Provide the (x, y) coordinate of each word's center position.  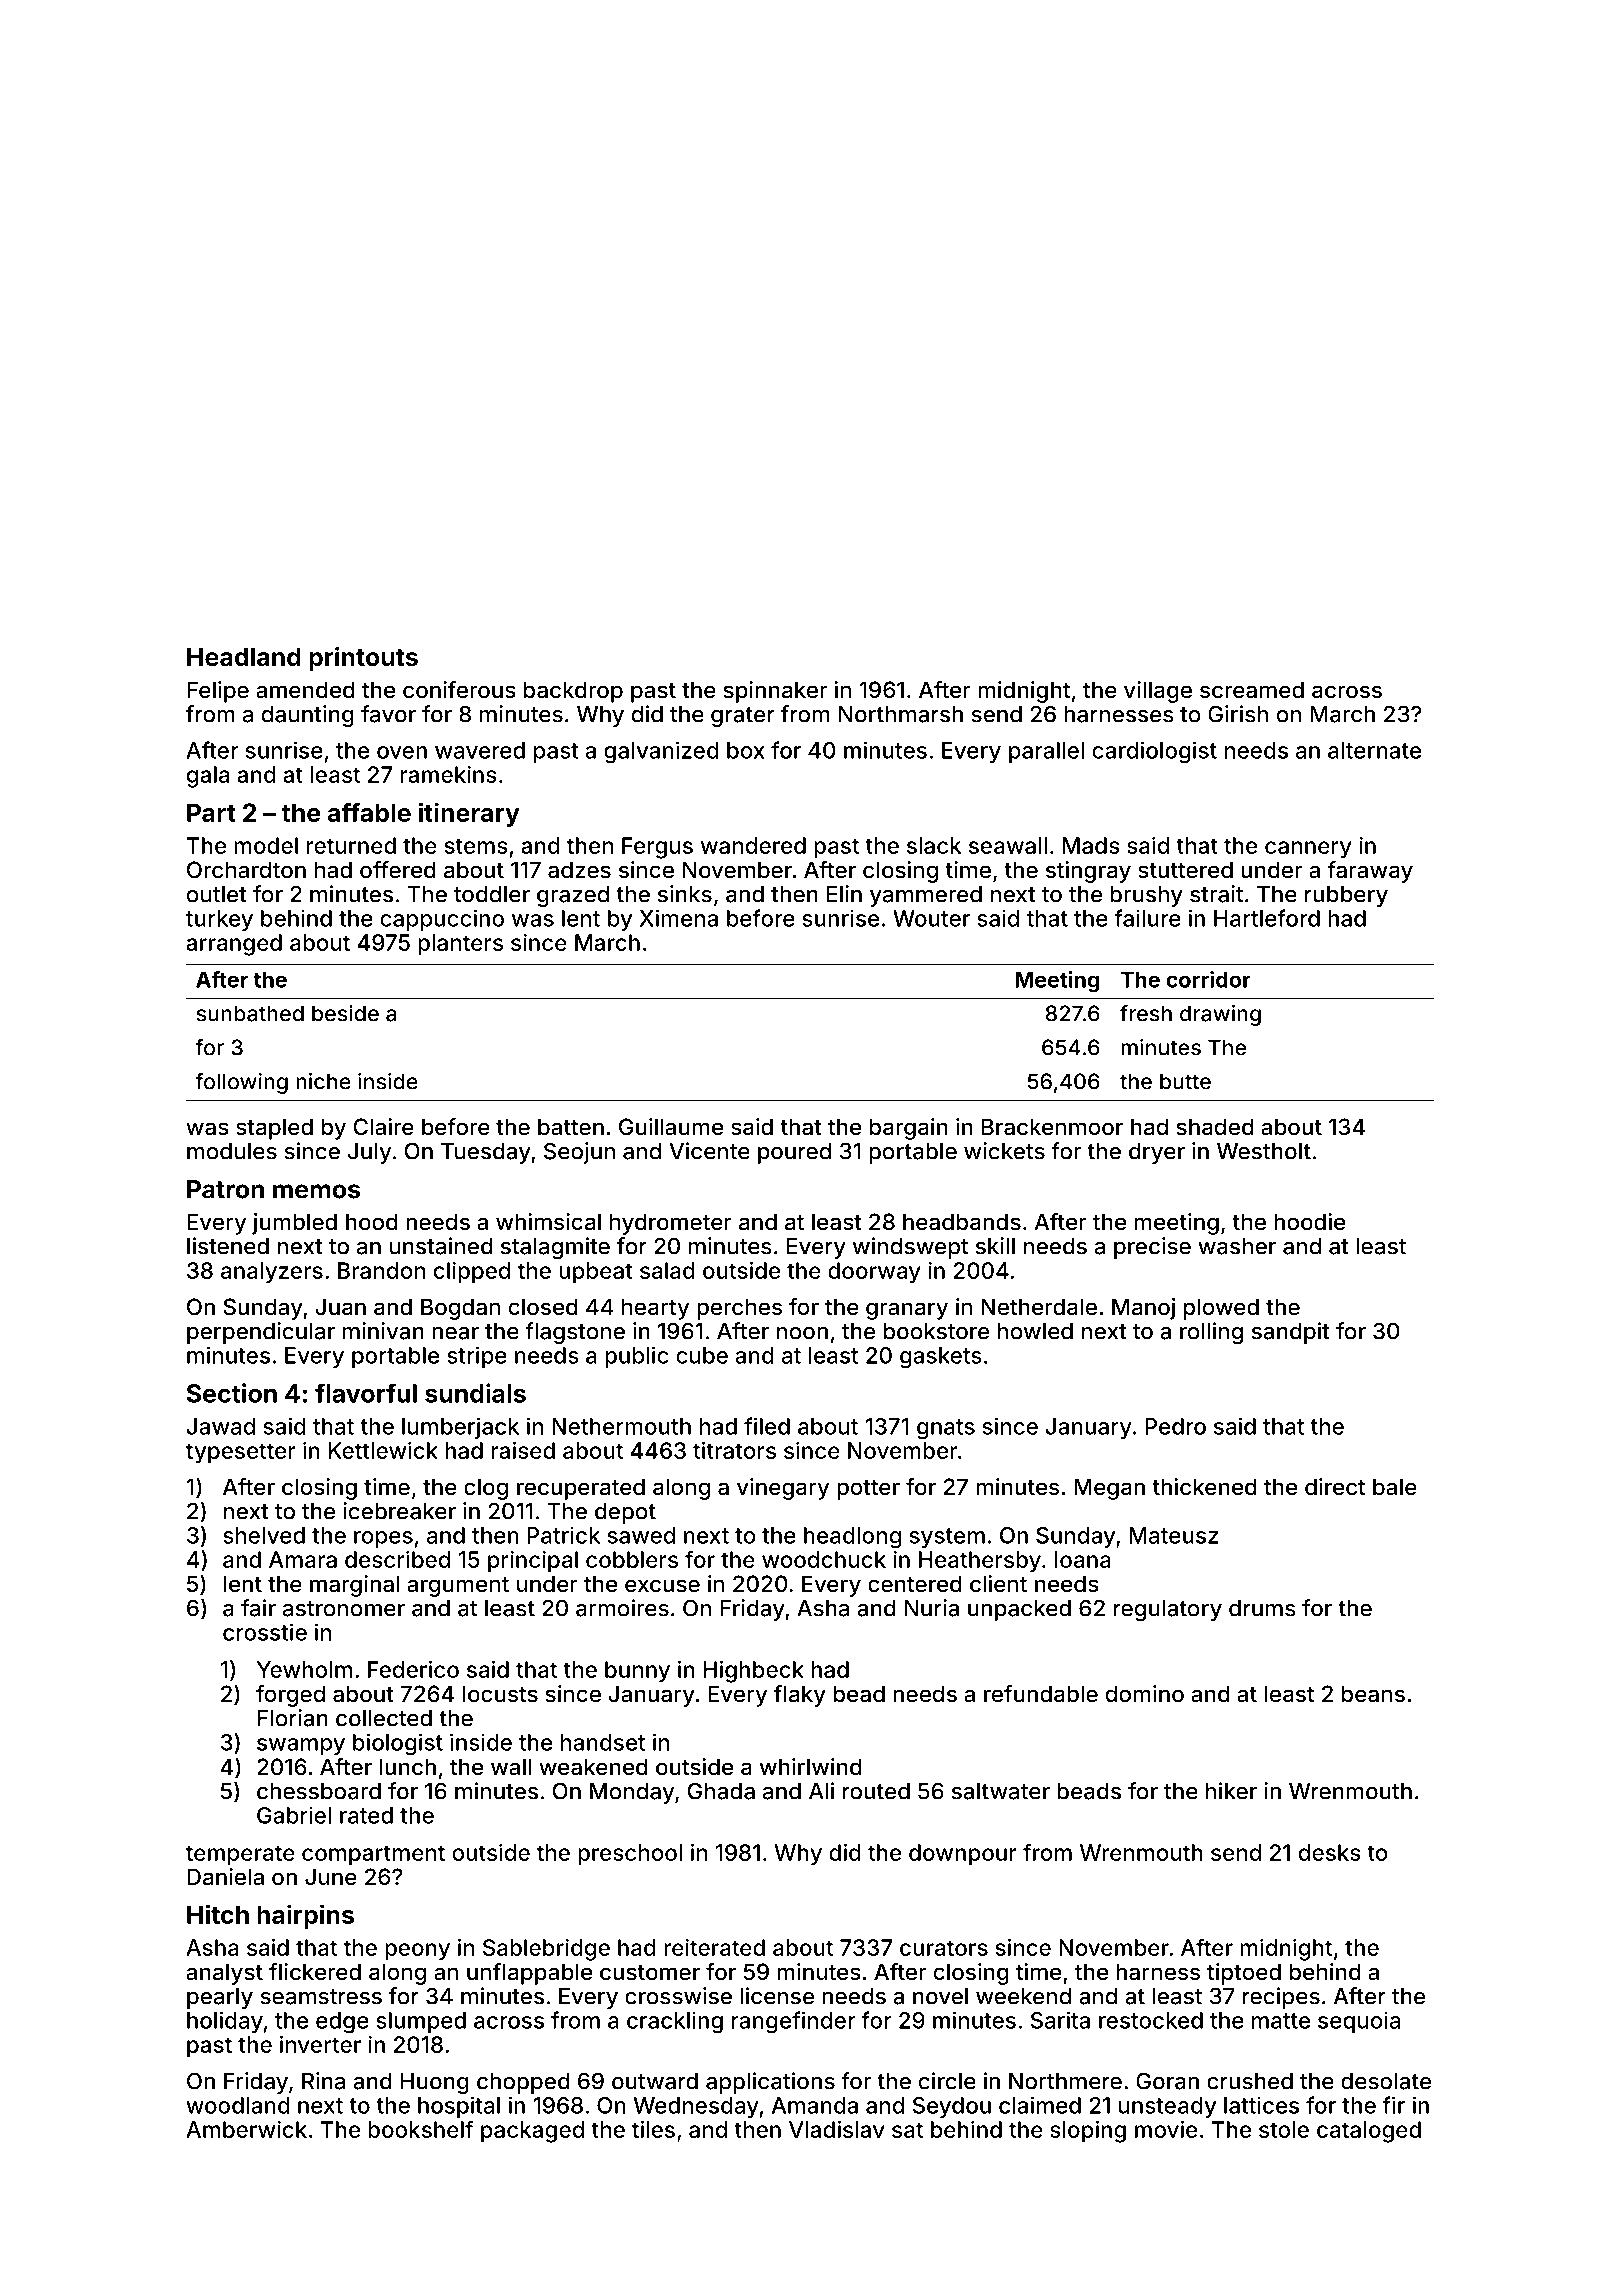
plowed (1221, 1309)
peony (417, 1952)
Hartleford (1267, 918)
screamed (1252, 690)
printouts (363, 659)
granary (907, 1311)
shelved (264, 1535)
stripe (477, 1357)
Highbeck (753, 1672)
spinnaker (775, 692)
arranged (234, 945)
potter (868, 1490)
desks (1330, 1852)
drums (1262, 1608)
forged (290, 1696)
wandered (753, 845)
